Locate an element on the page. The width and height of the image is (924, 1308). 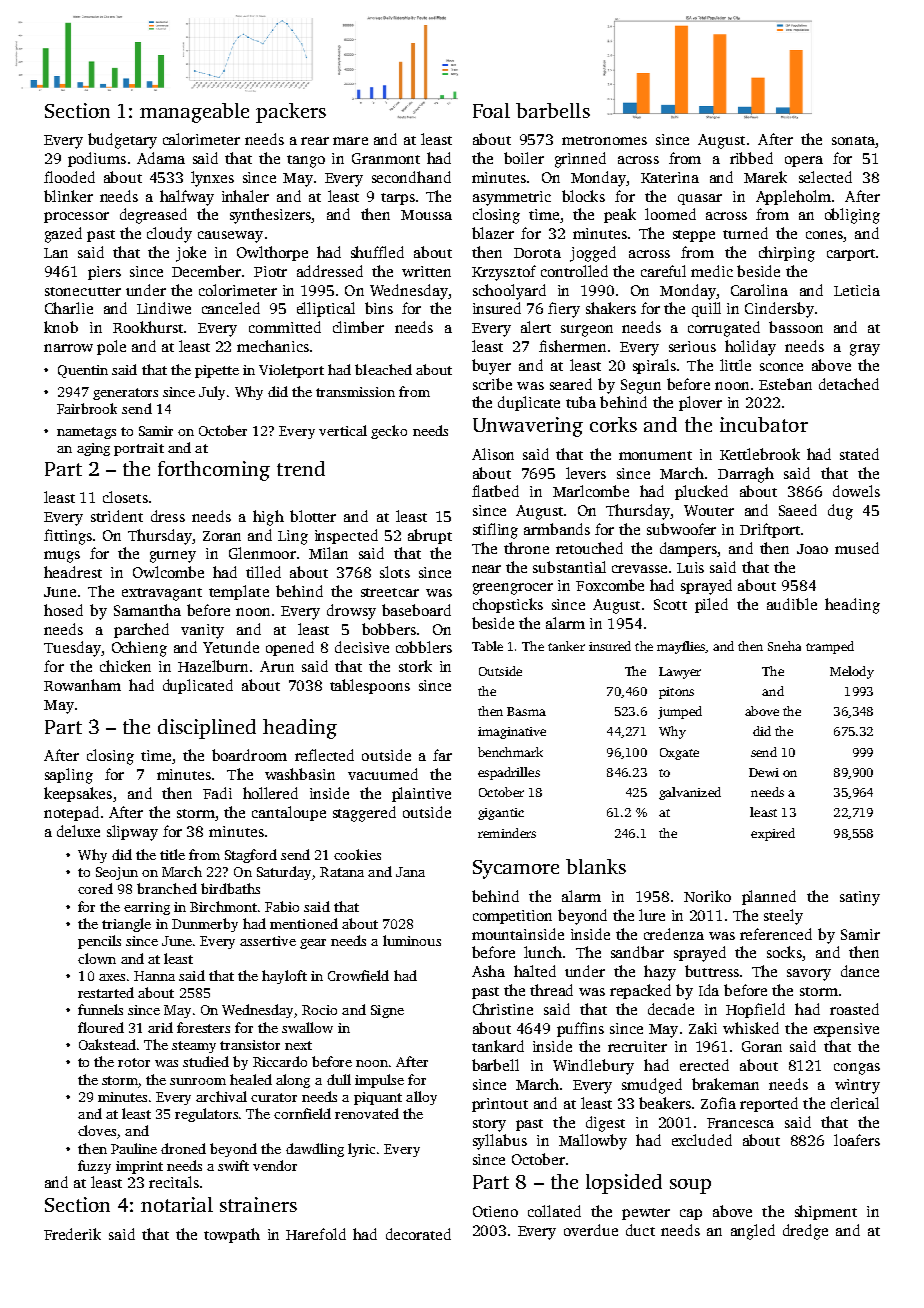
Foal is located at coordinates (491, 110).
